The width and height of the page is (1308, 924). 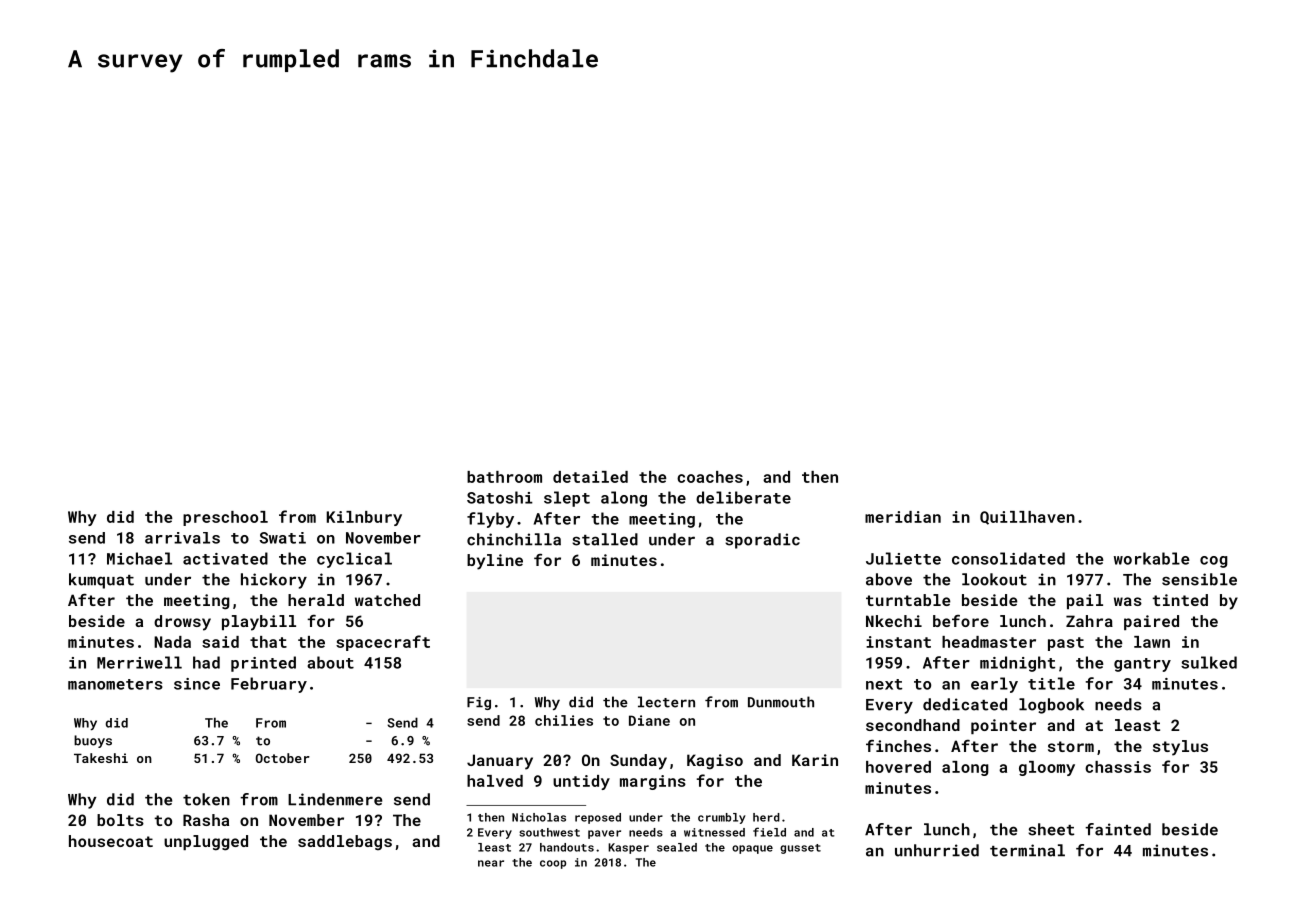 What do you see at coordinates (345, 843) in the page?
I see `saddlebags` at bounding box center [345, 843].
